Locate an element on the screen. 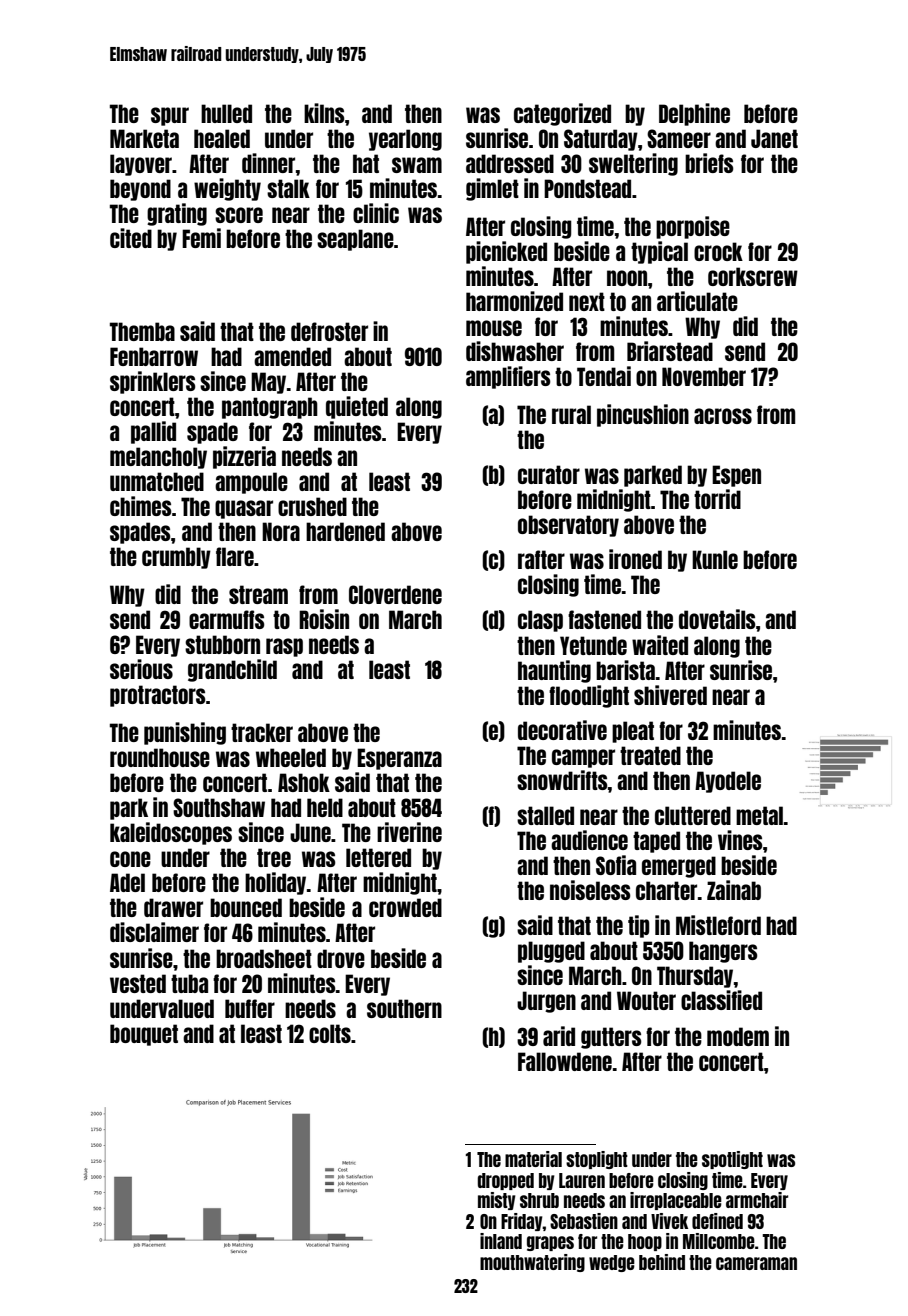 This screenshot has width=908, height=1316. southern is located at coordinates (404, 1008).
